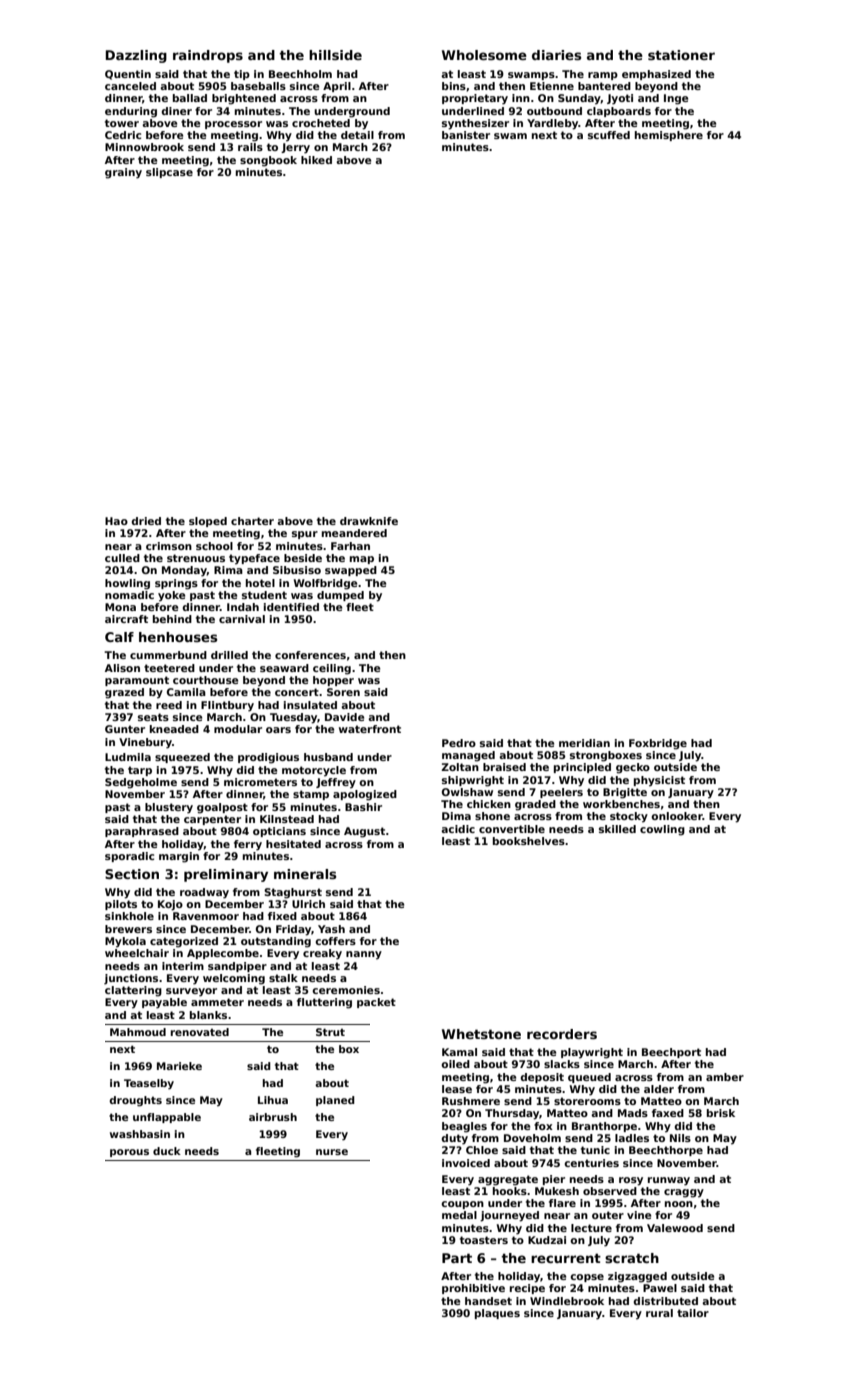  Describe the element at coordinates (146, 521) in the screenshot. I see `dried` at that location.
